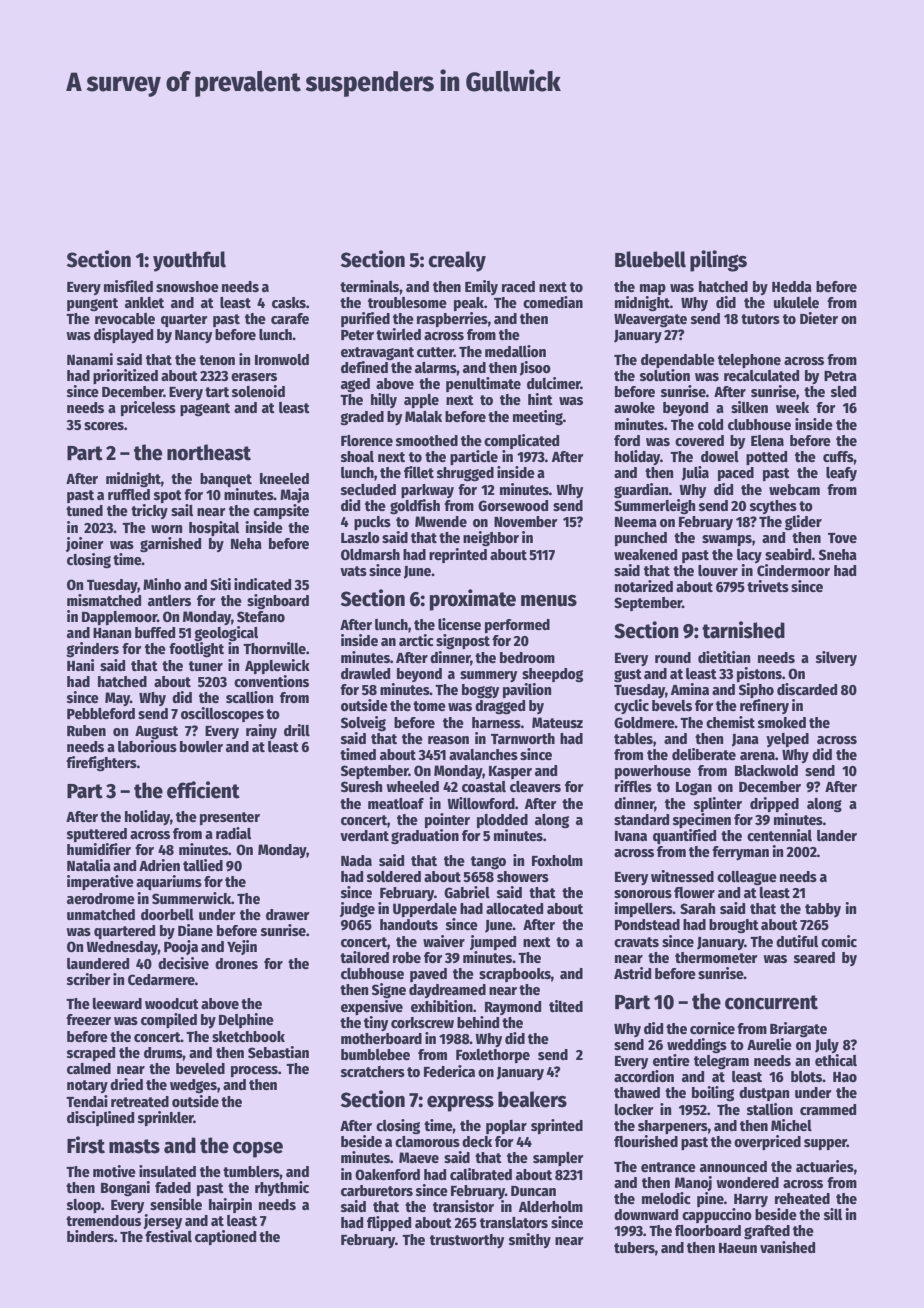 This page has height=1308, width=924. Describe the element at coordinates (760, 319) in the page. I see `tutors` at that location.
